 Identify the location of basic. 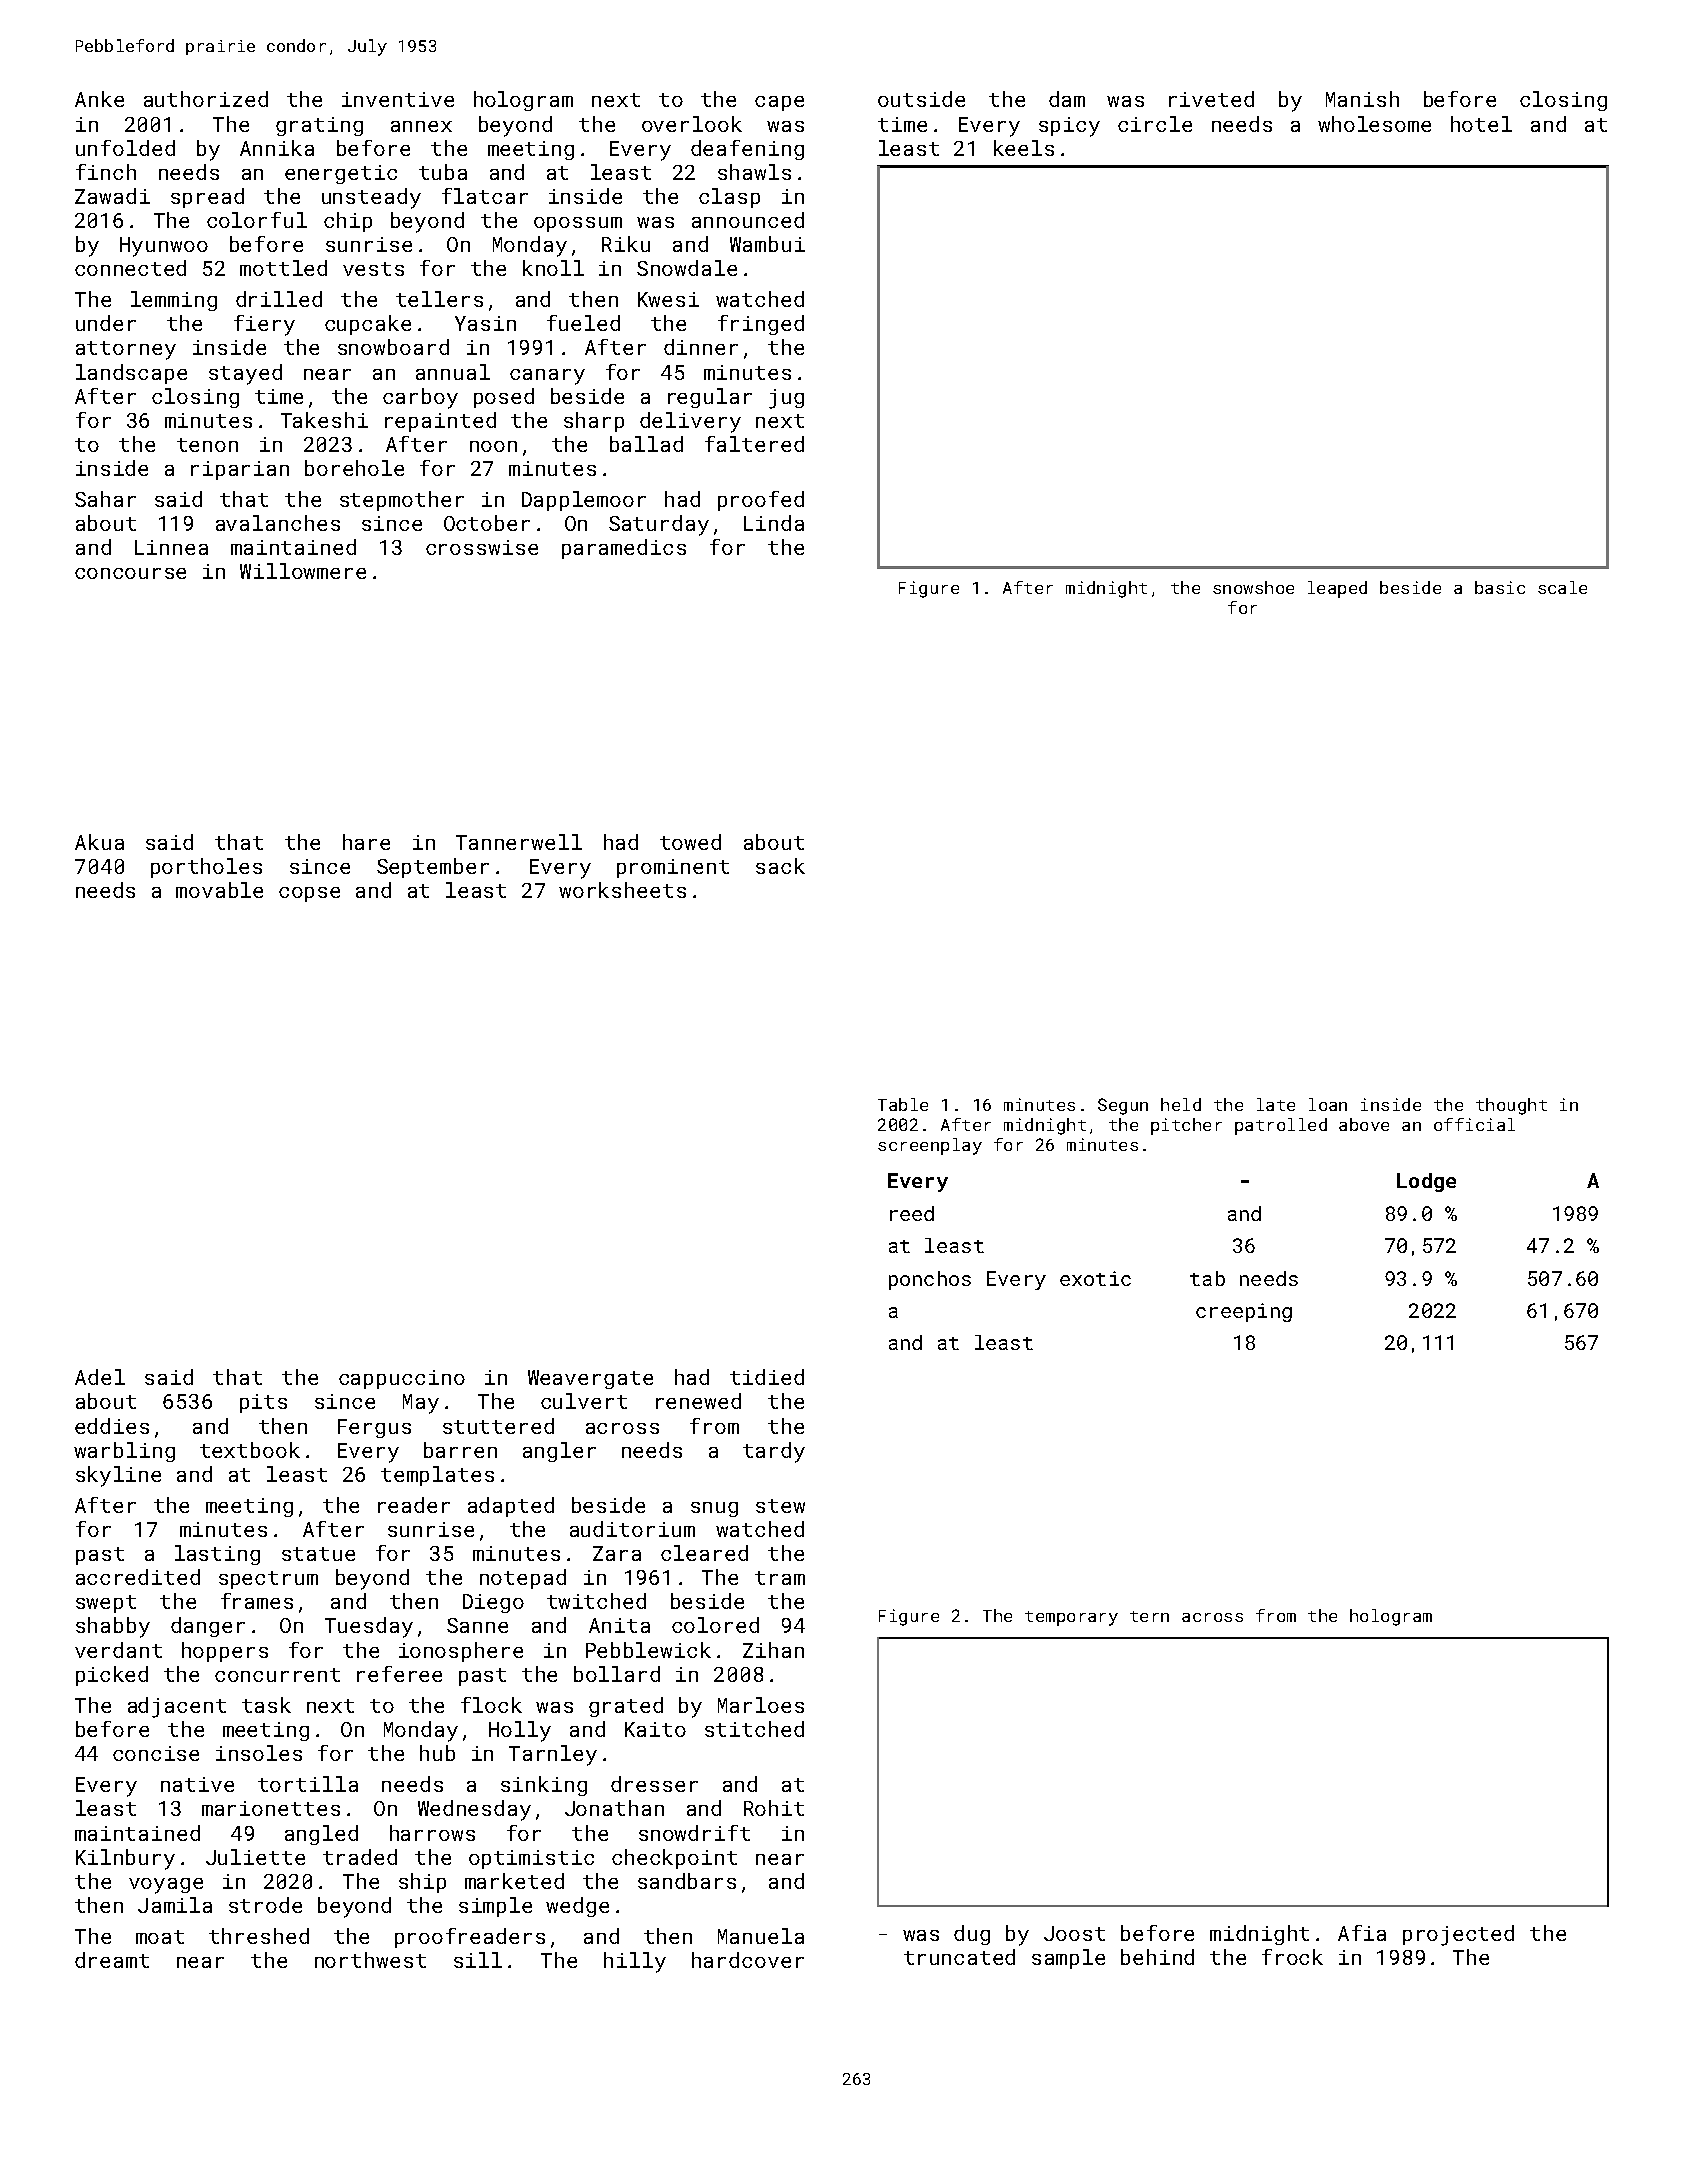
(1500, 587).
